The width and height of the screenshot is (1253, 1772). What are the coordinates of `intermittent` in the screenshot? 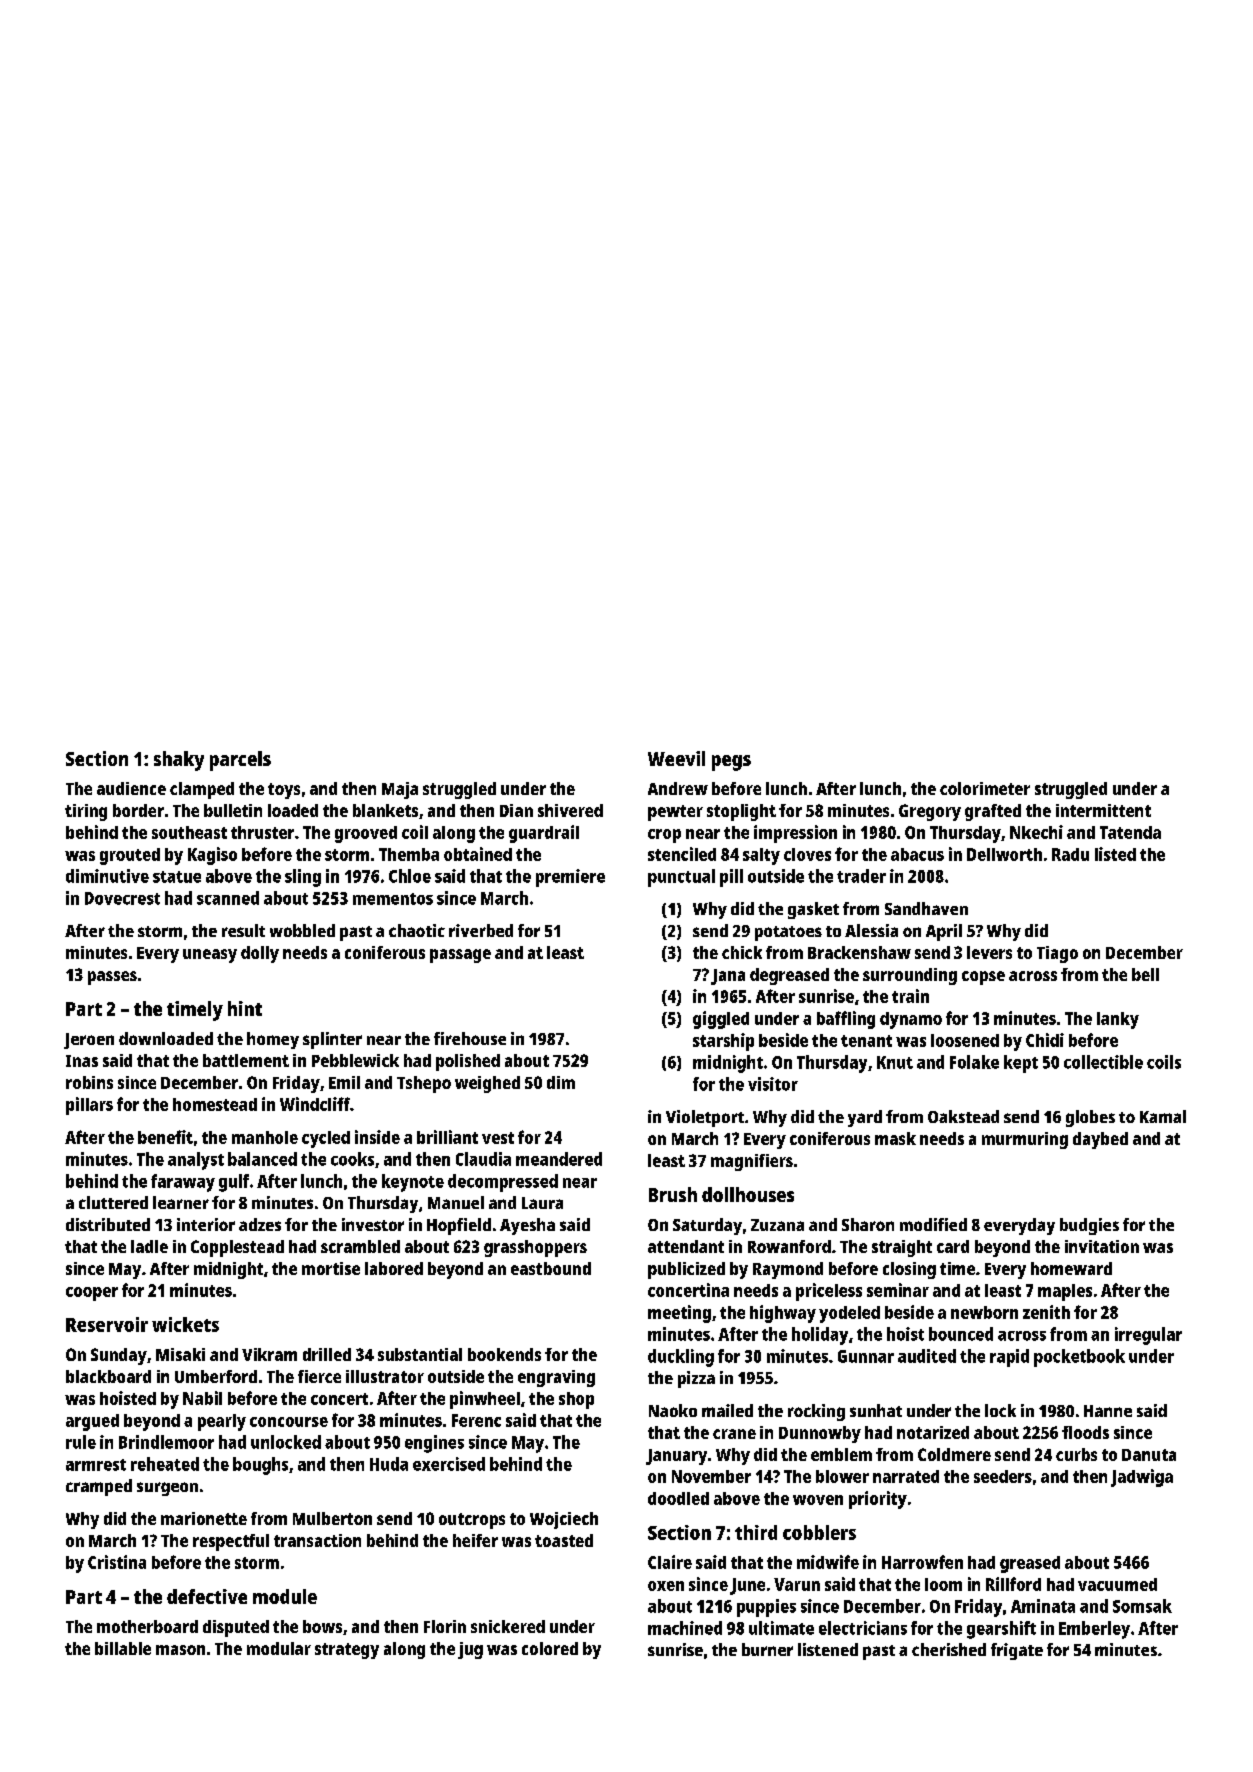 It's located at (1103, 810).
